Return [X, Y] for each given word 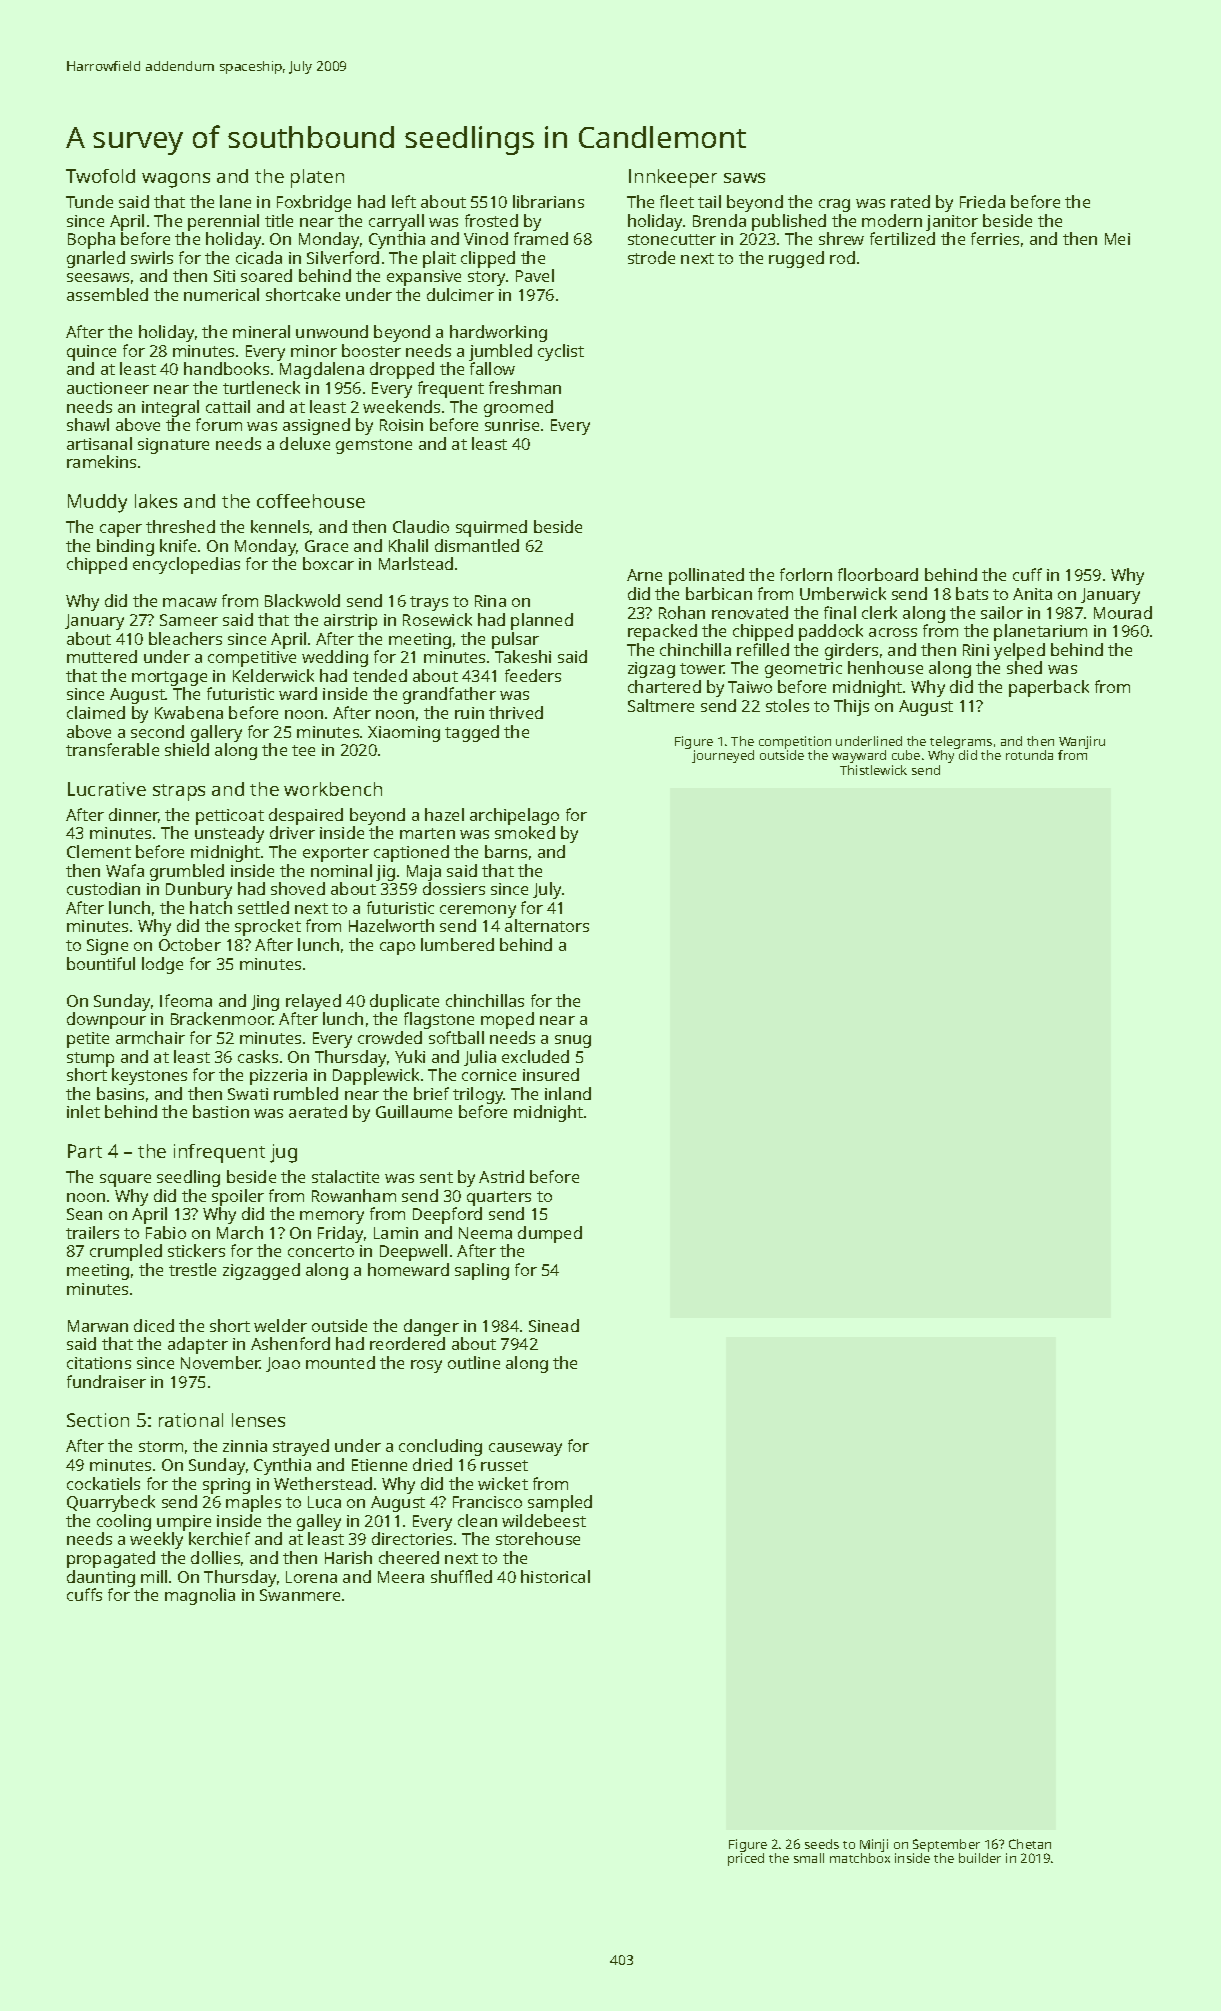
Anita [1032, 594]
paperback [1049, 688]
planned [542, 621]
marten [427, 833]
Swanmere [300, 1595]
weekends [401, 406]
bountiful [101, 963]
